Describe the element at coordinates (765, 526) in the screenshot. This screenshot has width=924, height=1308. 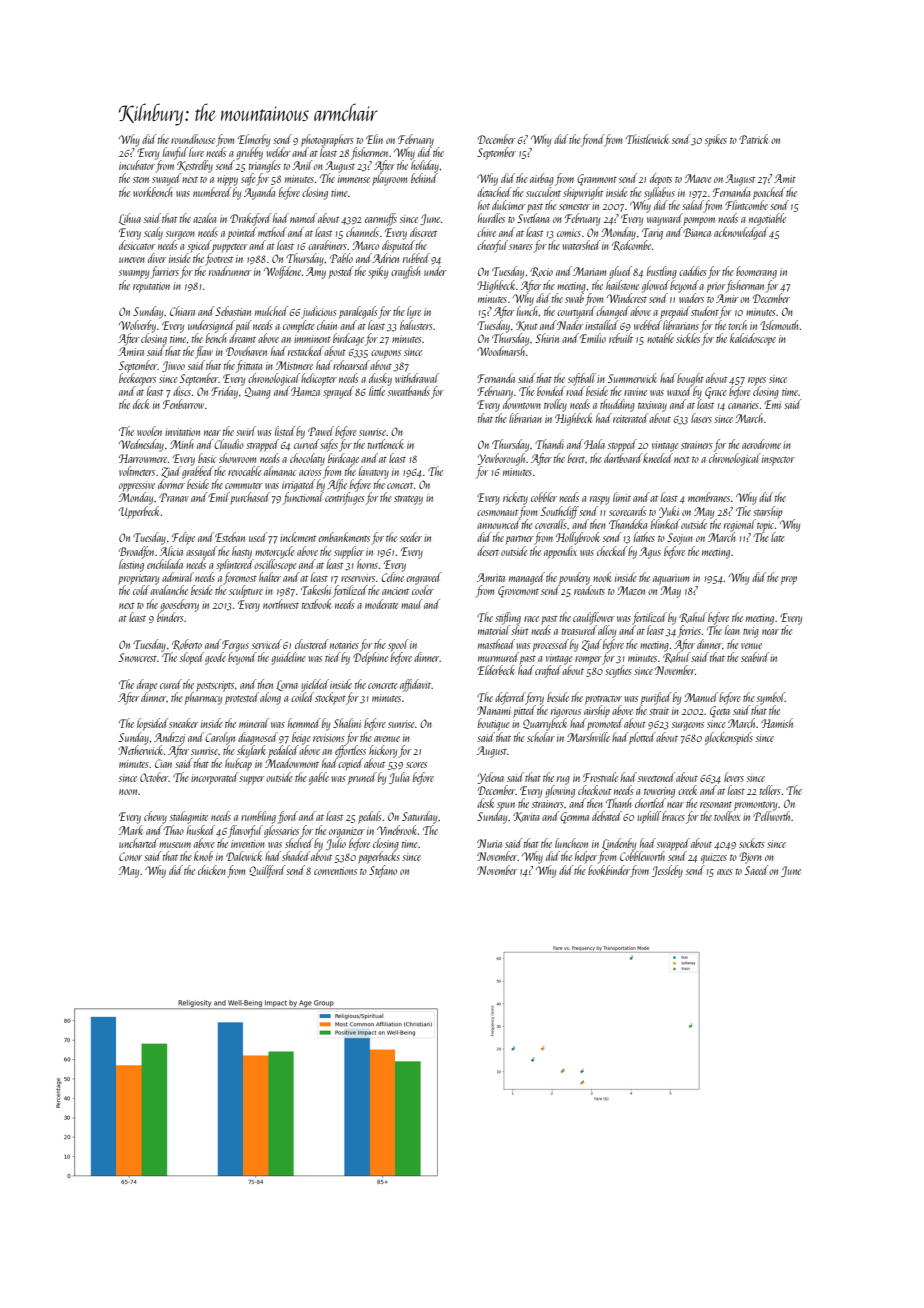
I see `topic` at that location.
